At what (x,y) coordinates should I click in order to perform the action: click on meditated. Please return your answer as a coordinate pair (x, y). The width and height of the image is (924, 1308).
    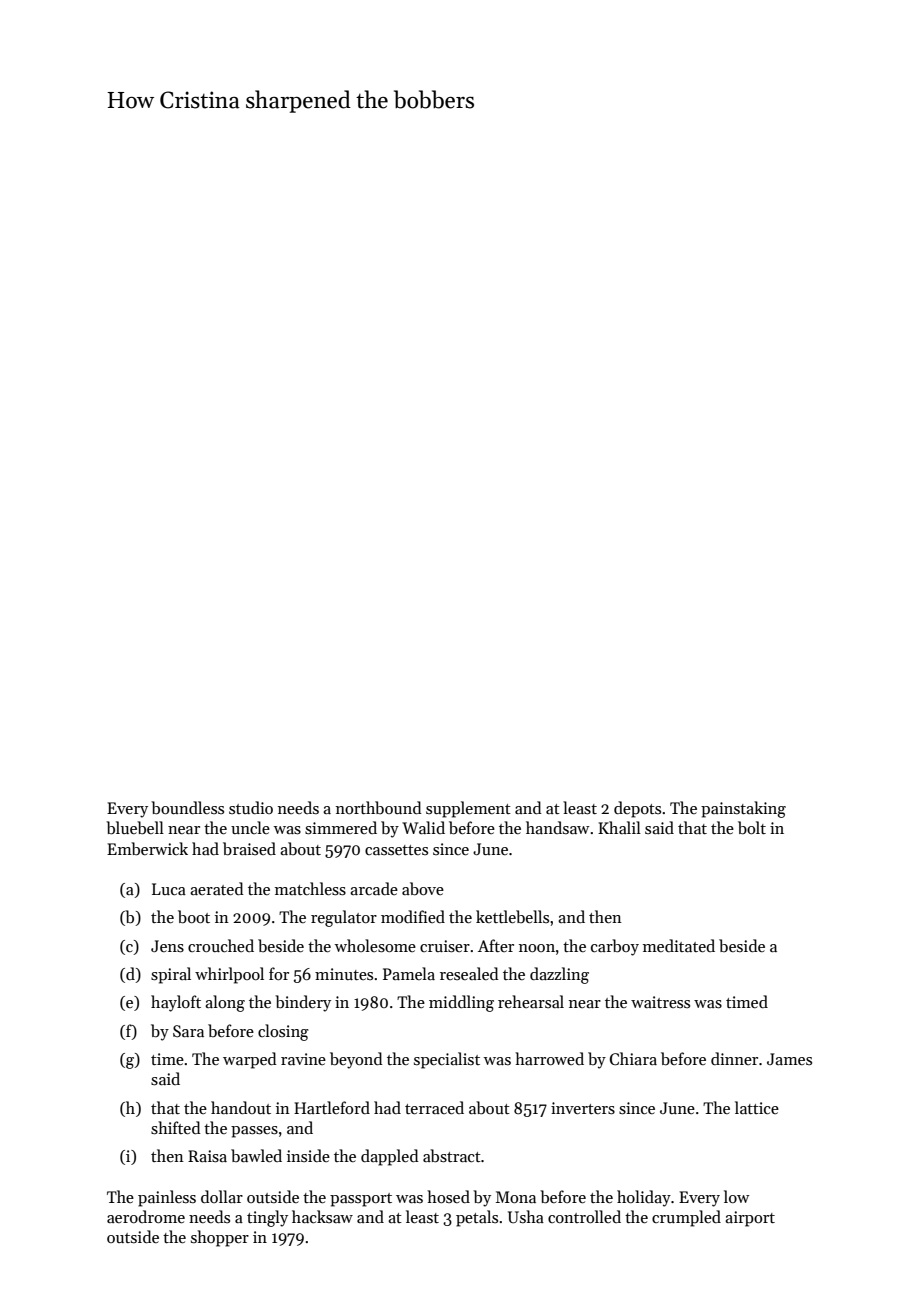
    Looking at the image, I should click on (679, 945).
